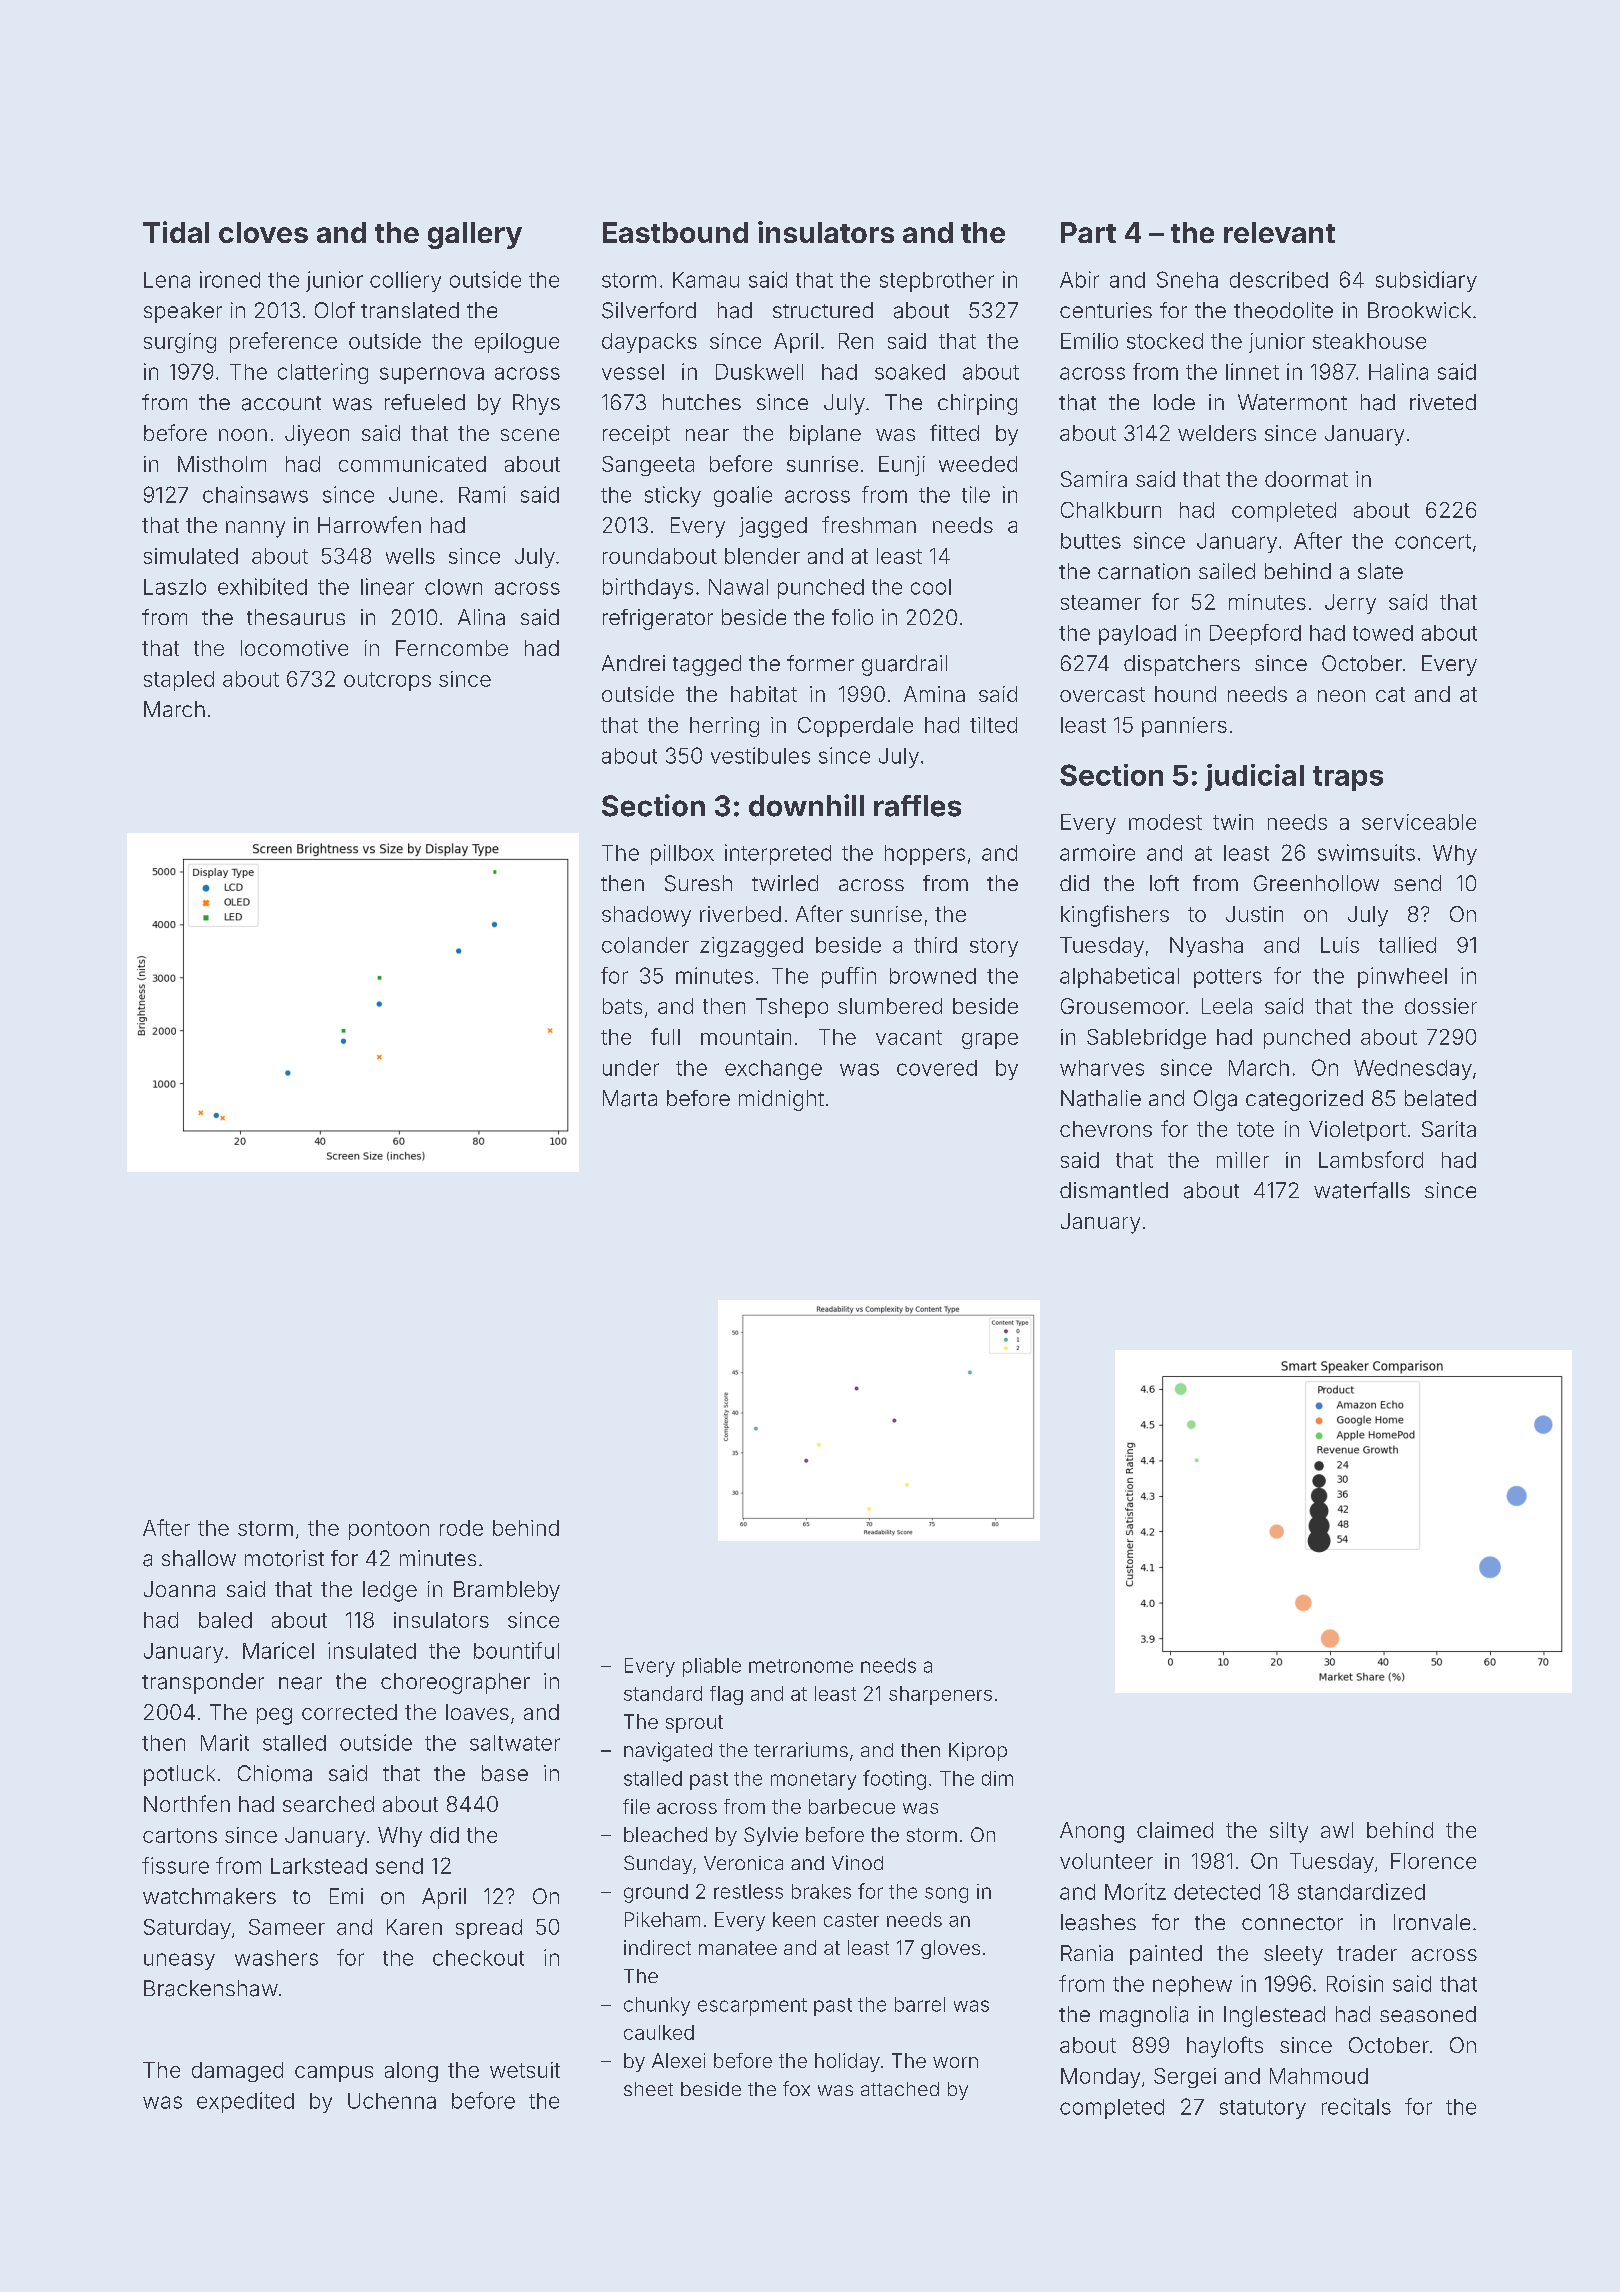 This screenshot has height=2292, width=1620. What do you see at coordinates (294, 648) in the screenshot?
I see `locomotive` at bounding box center [294, 648].
